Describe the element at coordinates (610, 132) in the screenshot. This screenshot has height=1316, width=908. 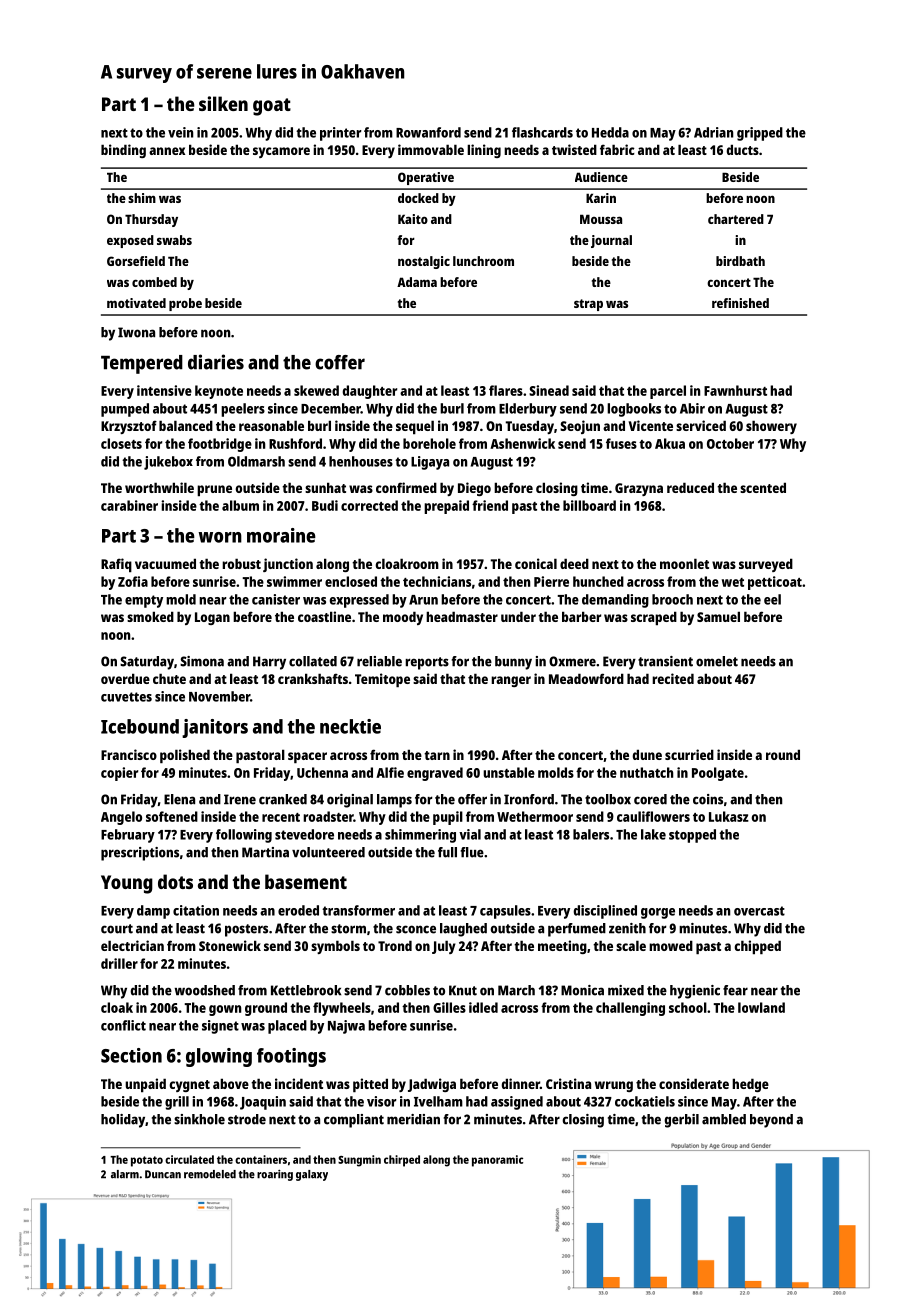
I see `Hedda` at that location.
